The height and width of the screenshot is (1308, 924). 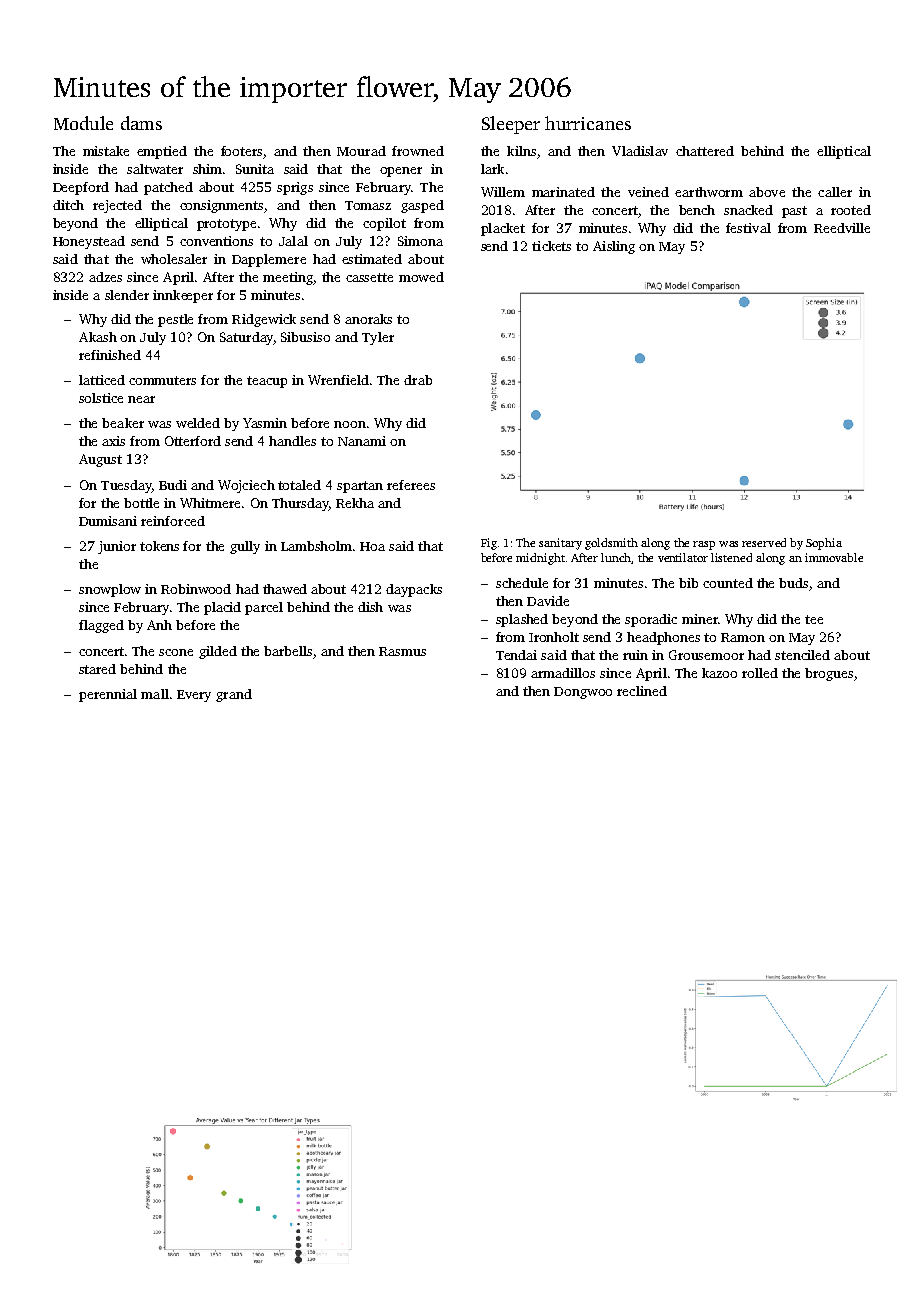 I want to click on caller, so click(x=835, y=192).
